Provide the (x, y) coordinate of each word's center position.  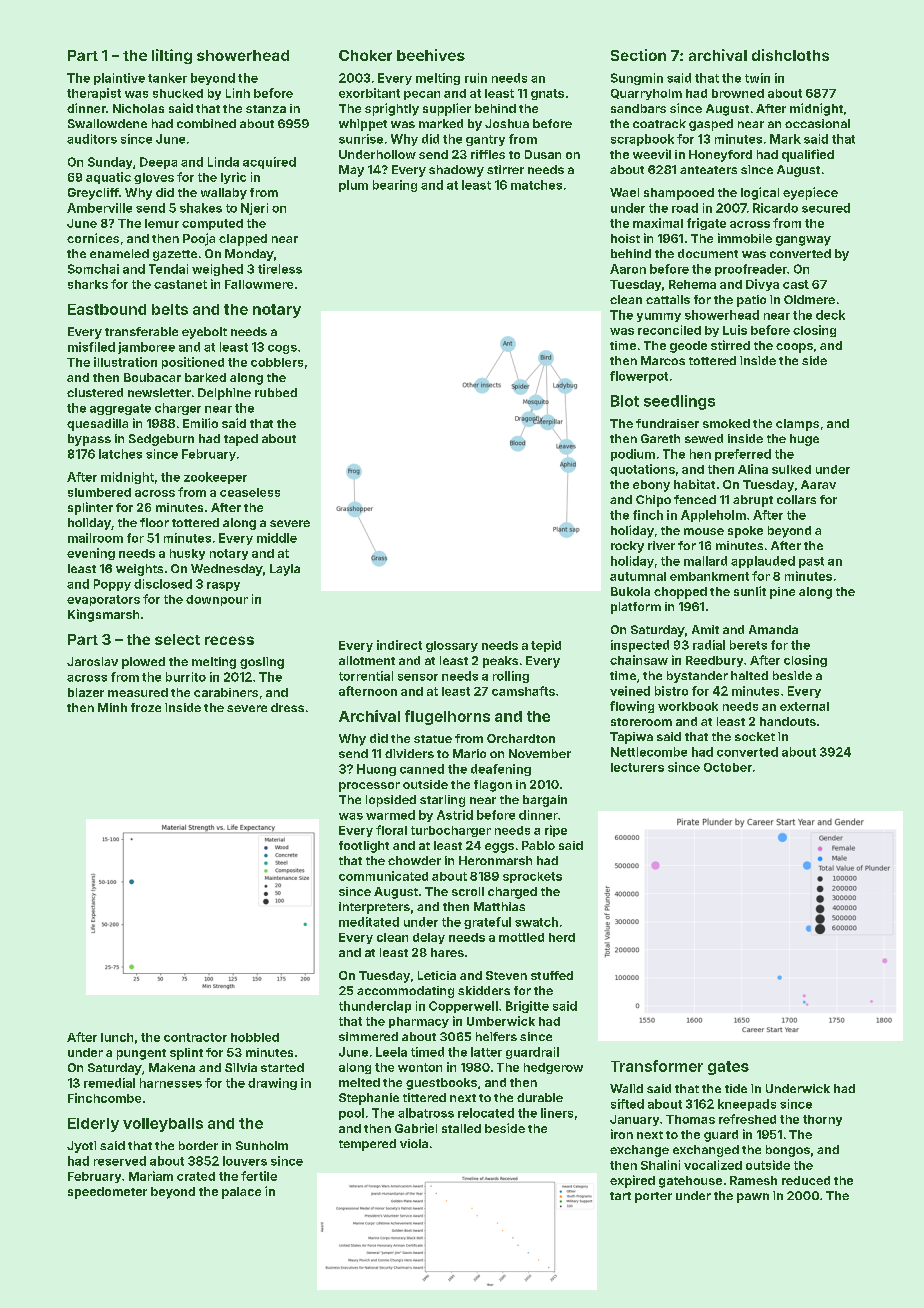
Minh (112, 707)
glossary (452, 646)
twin (757, 78)
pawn (753, 1198)
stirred (730, 345)
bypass (89, 440)
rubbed (276, 392)
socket (755, 736)
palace (241, 1193)
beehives (431, 55)
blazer (86, 692)
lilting (172, 56)
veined (630, 691)
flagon (493, 786)
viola (414, 1143)
